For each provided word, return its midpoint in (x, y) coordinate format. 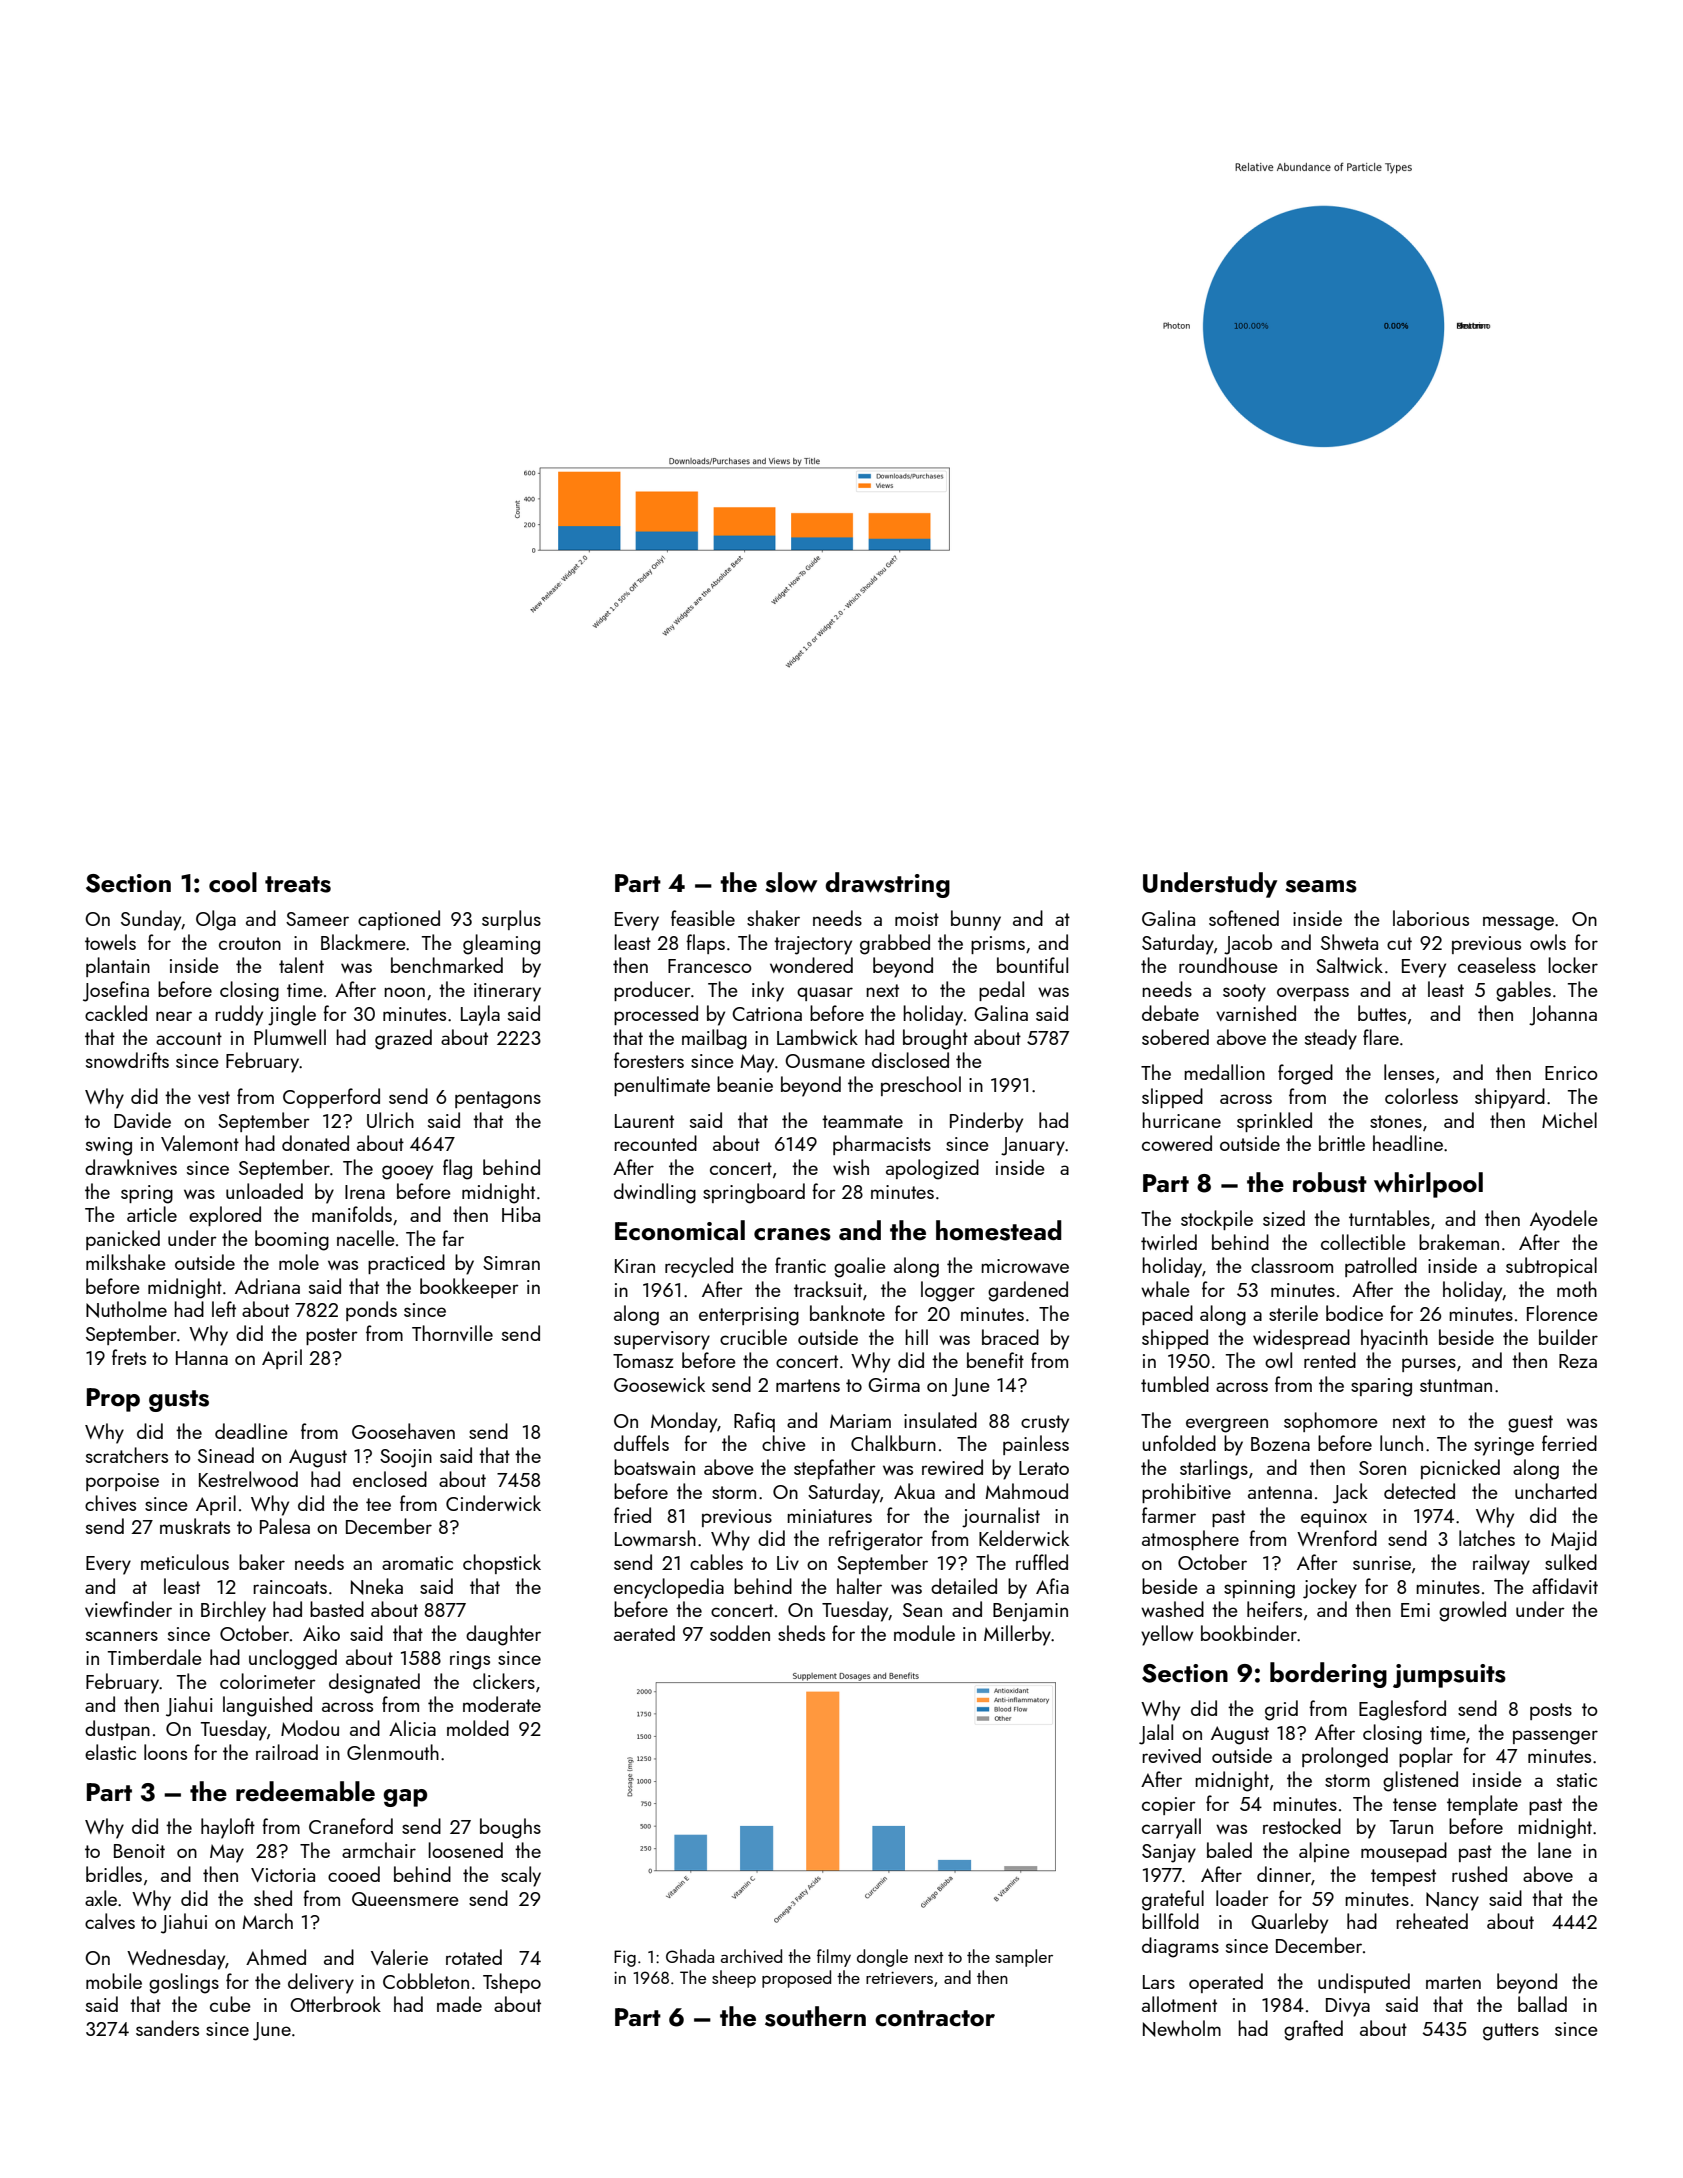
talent (301, 965)
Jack (1350, 1493)
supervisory (662, 1340)
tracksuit (828, 1289)
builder (1568, 1337)
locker (1573, 965)
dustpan (117, 1730)
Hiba (521, 1214)
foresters (649, 1060)
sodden (740, 1633)
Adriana (267, 1286)
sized (1284, 1218)
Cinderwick (493, 1503)
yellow (1167, 1635)
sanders (167, 2028)
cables (716, 1562)
